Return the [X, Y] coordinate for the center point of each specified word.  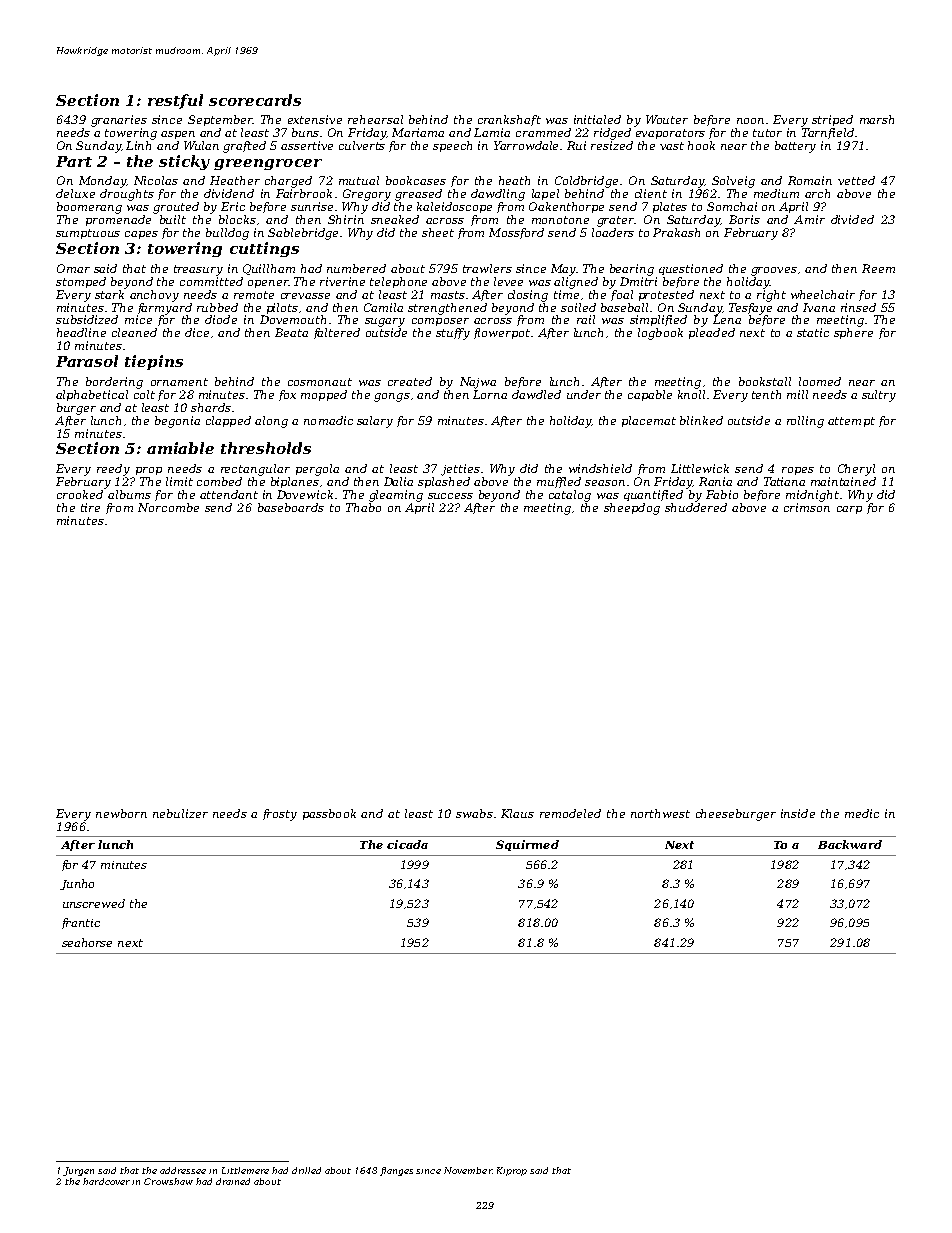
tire [90, 507]
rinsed [858, 307]
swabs [474, 813]
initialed [597, 119]
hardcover [106, 1181]
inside [798, 813]
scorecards [255, 100]
